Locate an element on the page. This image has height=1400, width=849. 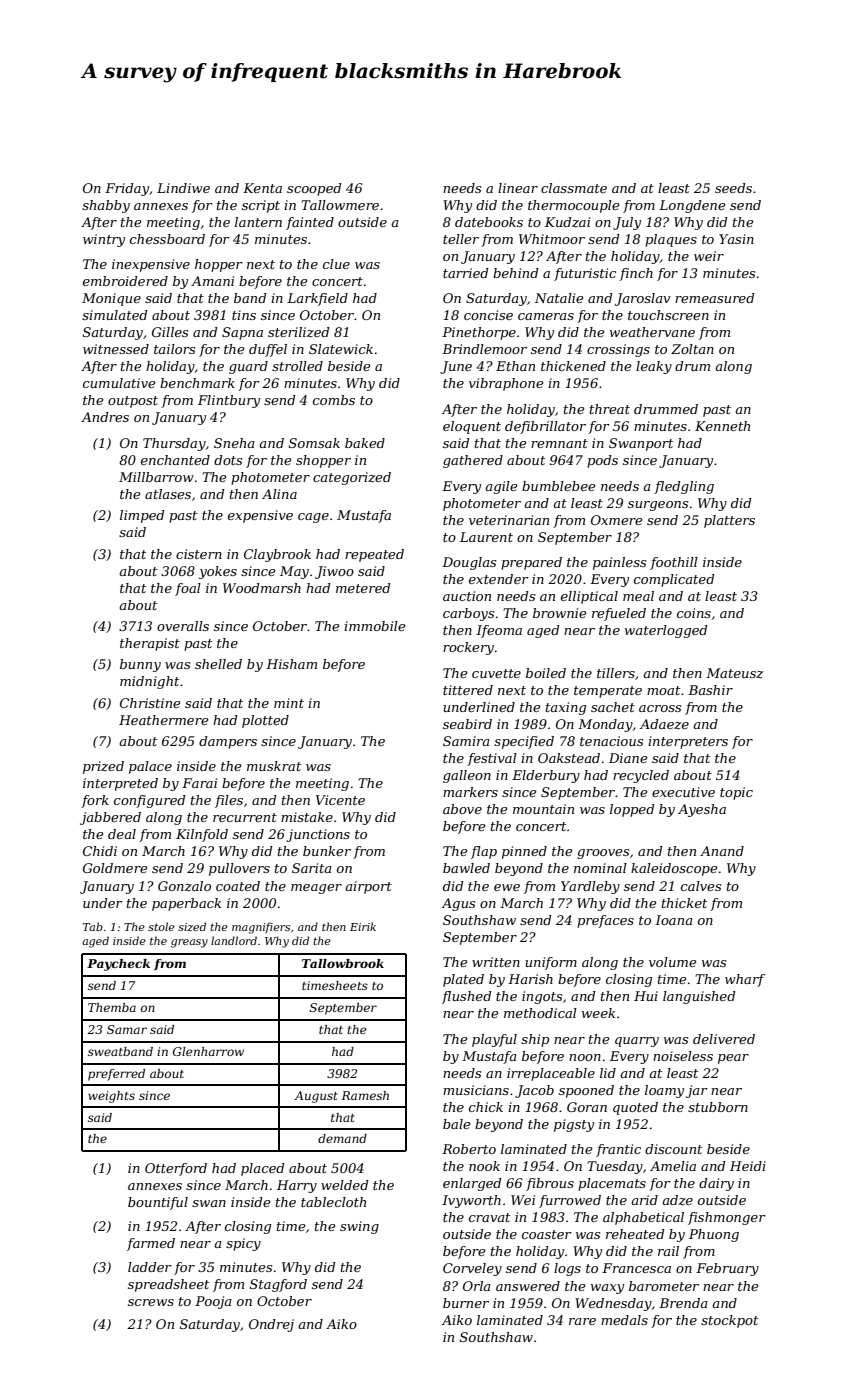
classmate is located at coordinates (574, 188).
